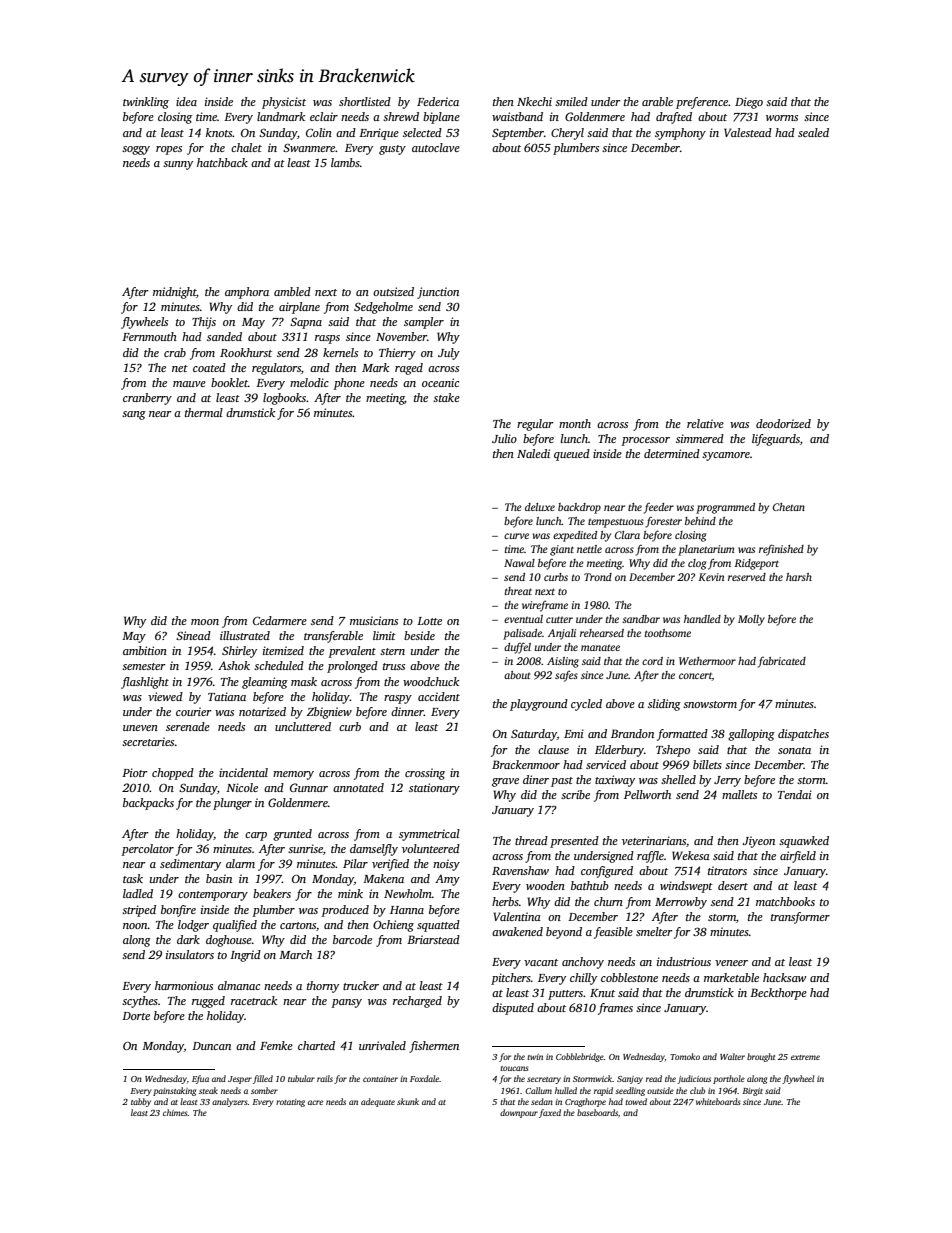  I want to click on midnight, so click(175, 293).
